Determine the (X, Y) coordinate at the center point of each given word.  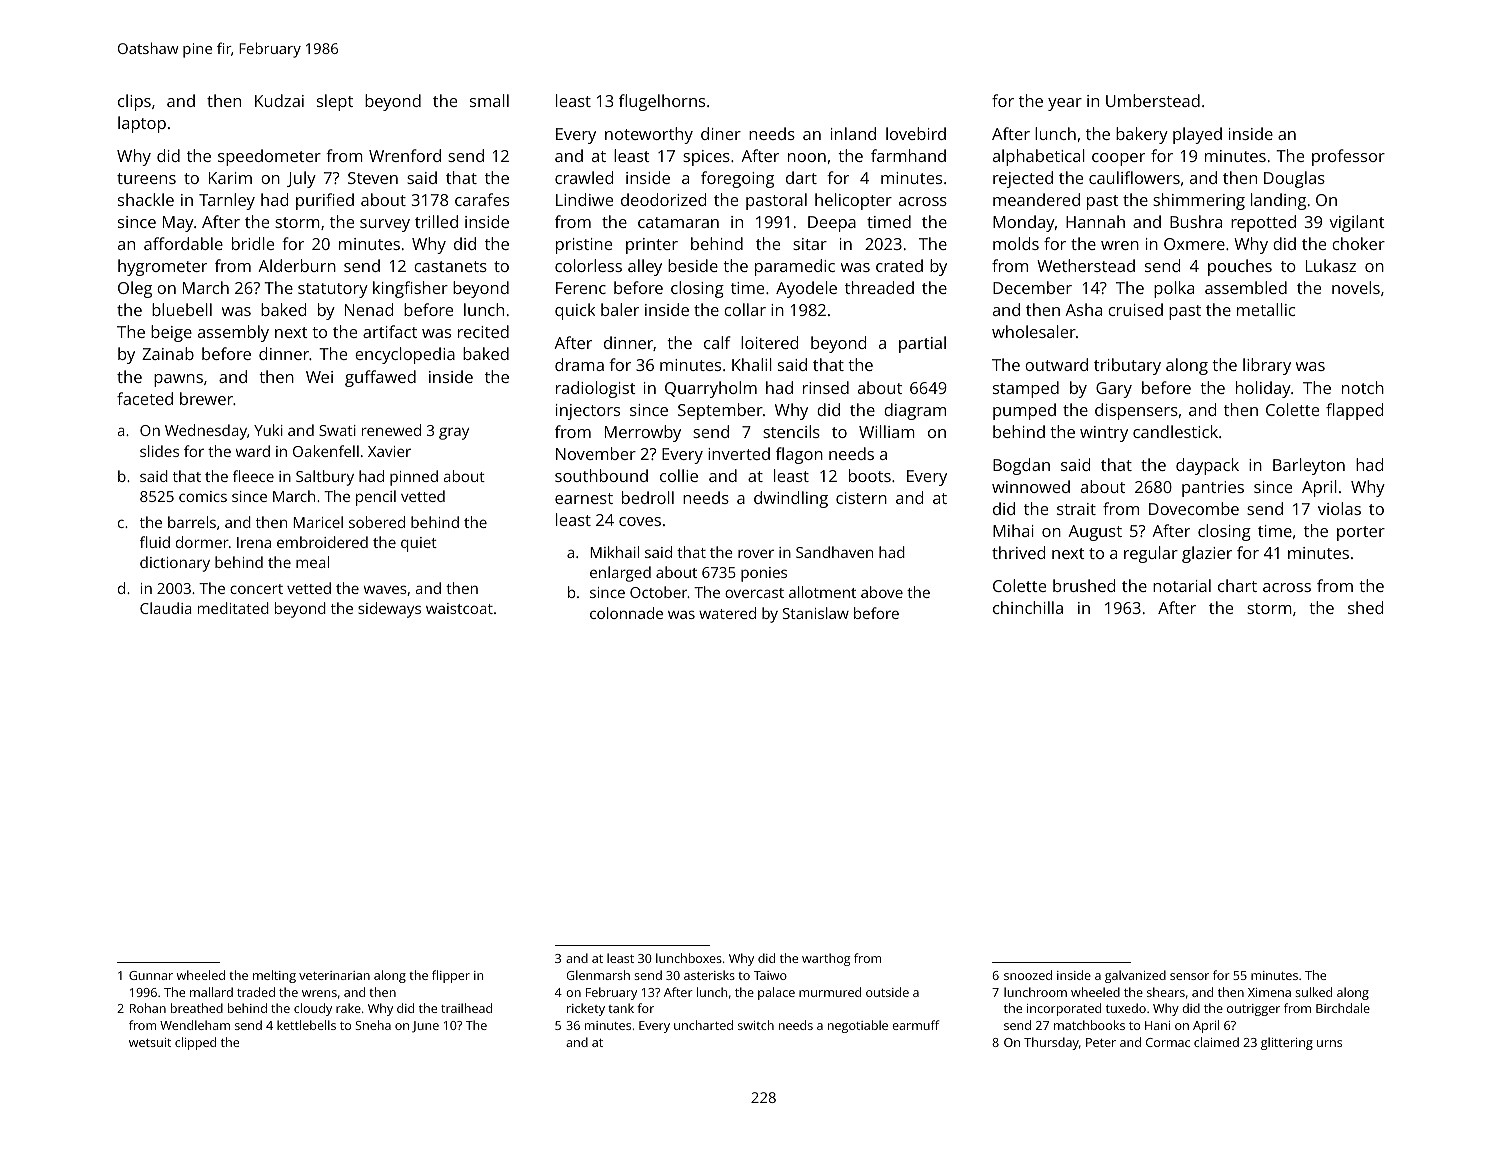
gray (454, 433)
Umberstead (1153, 100)
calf (717, 342)
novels (1356, 287)
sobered (377, 522)
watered (727, 613)
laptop (142, 124)
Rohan (148, 1008)
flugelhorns (662, 102)
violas (1339, 508)
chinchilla (1028, 607)
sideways (389, 610)
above (882, 592)
